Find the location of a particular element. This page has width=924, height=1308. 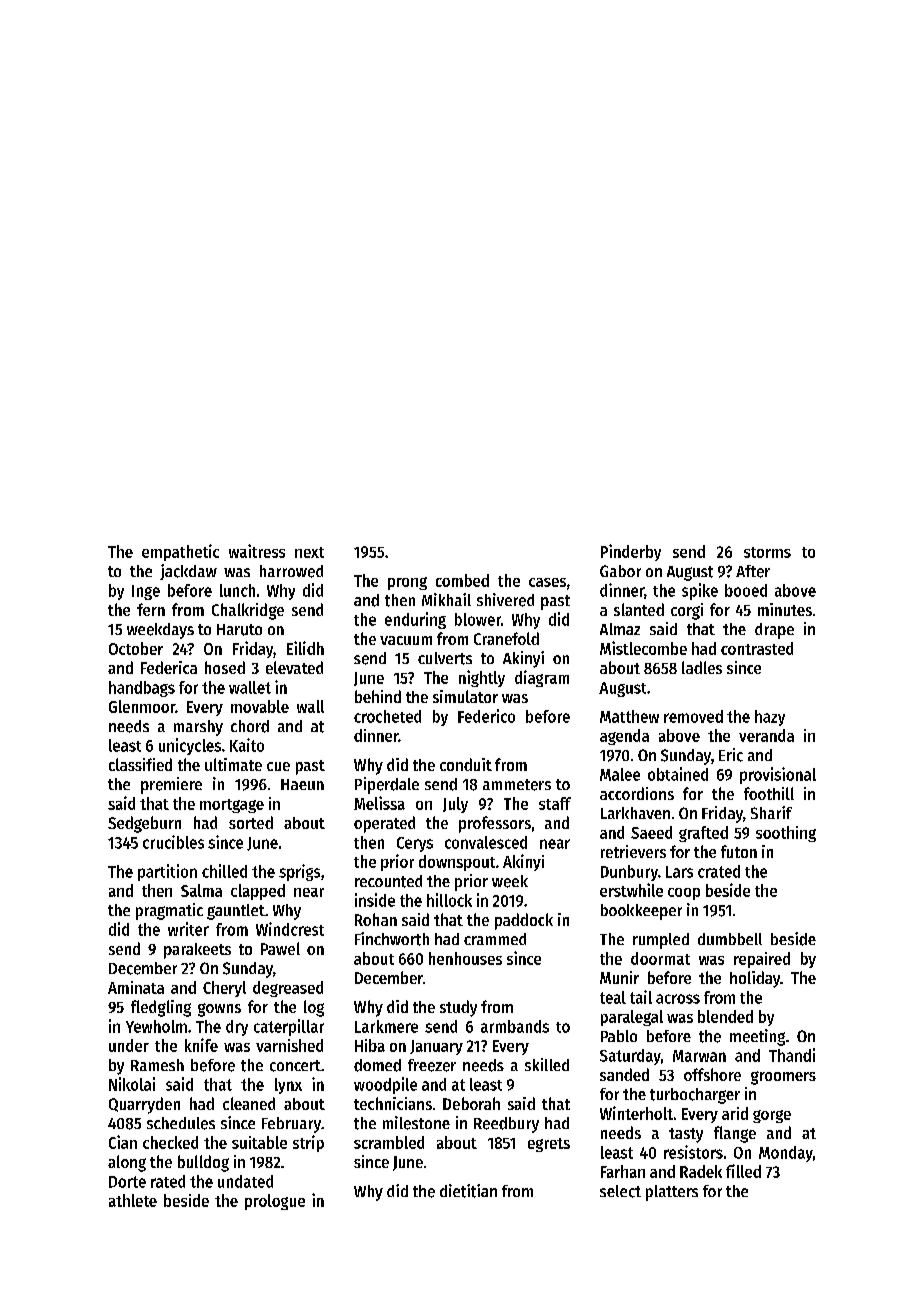

January is located at coordinates (436, 1047).
